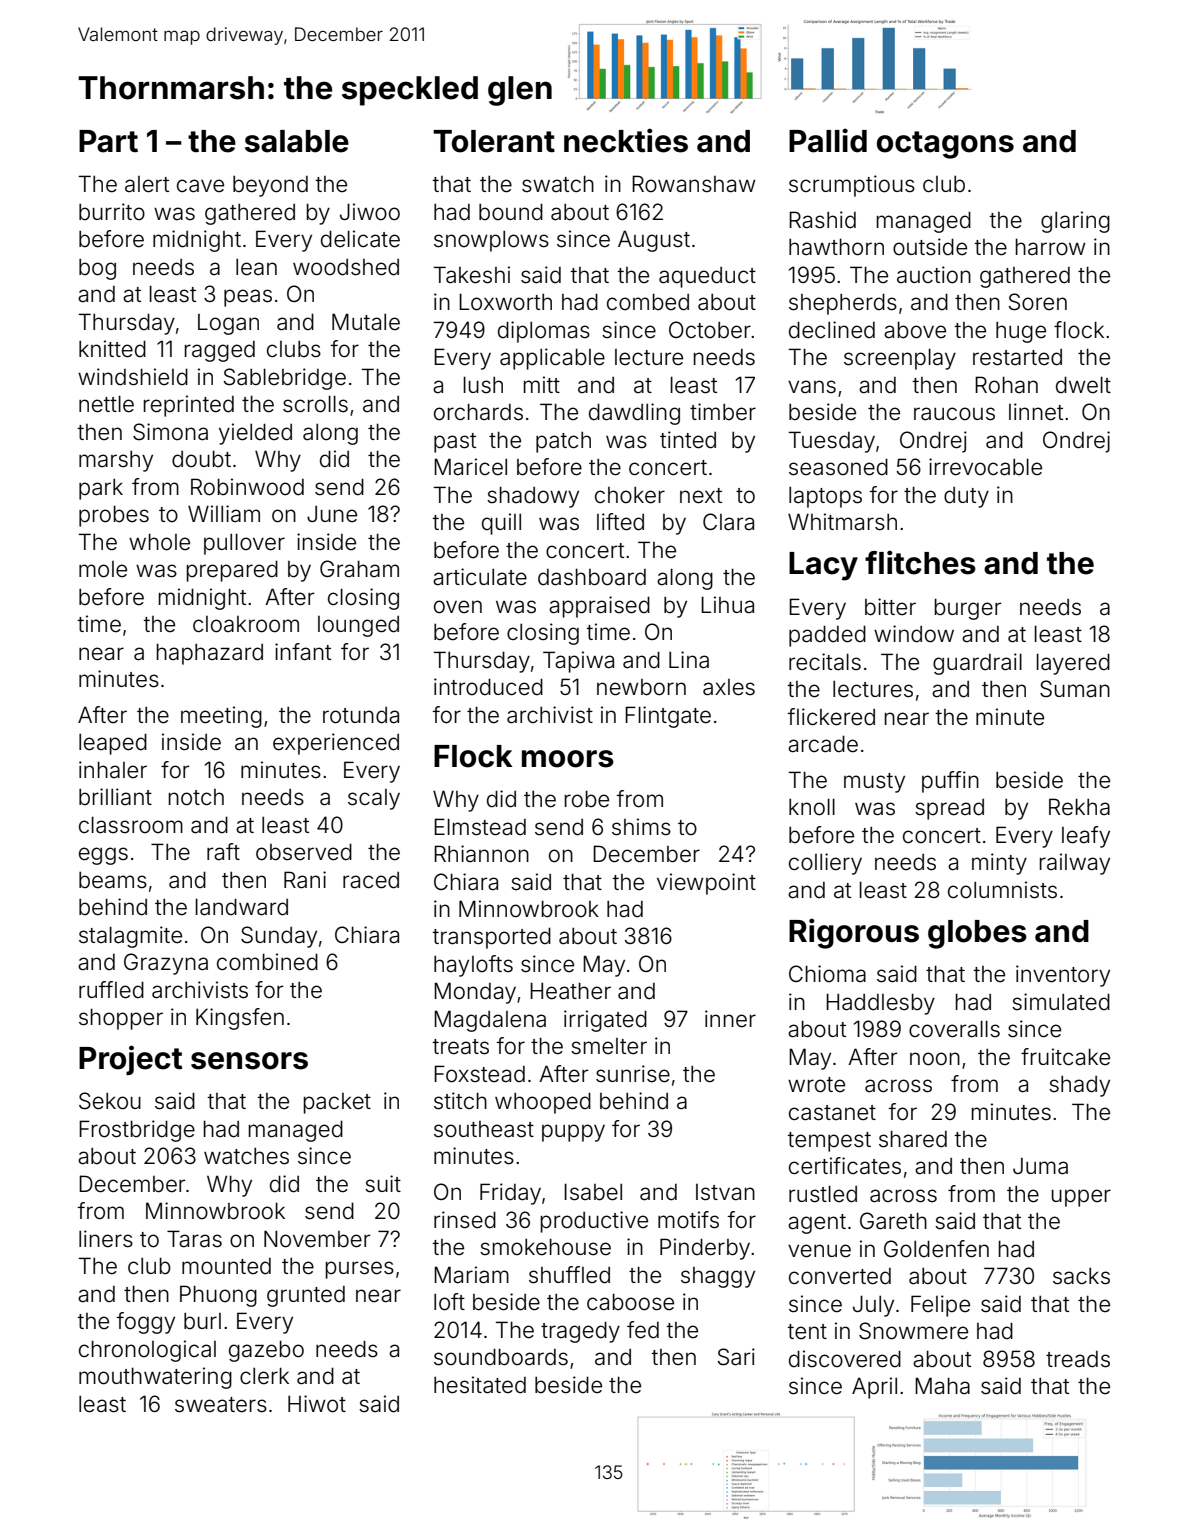  Describe the element at coordinates (913, 1139) in the screenshot. I see `shared` at that location.
